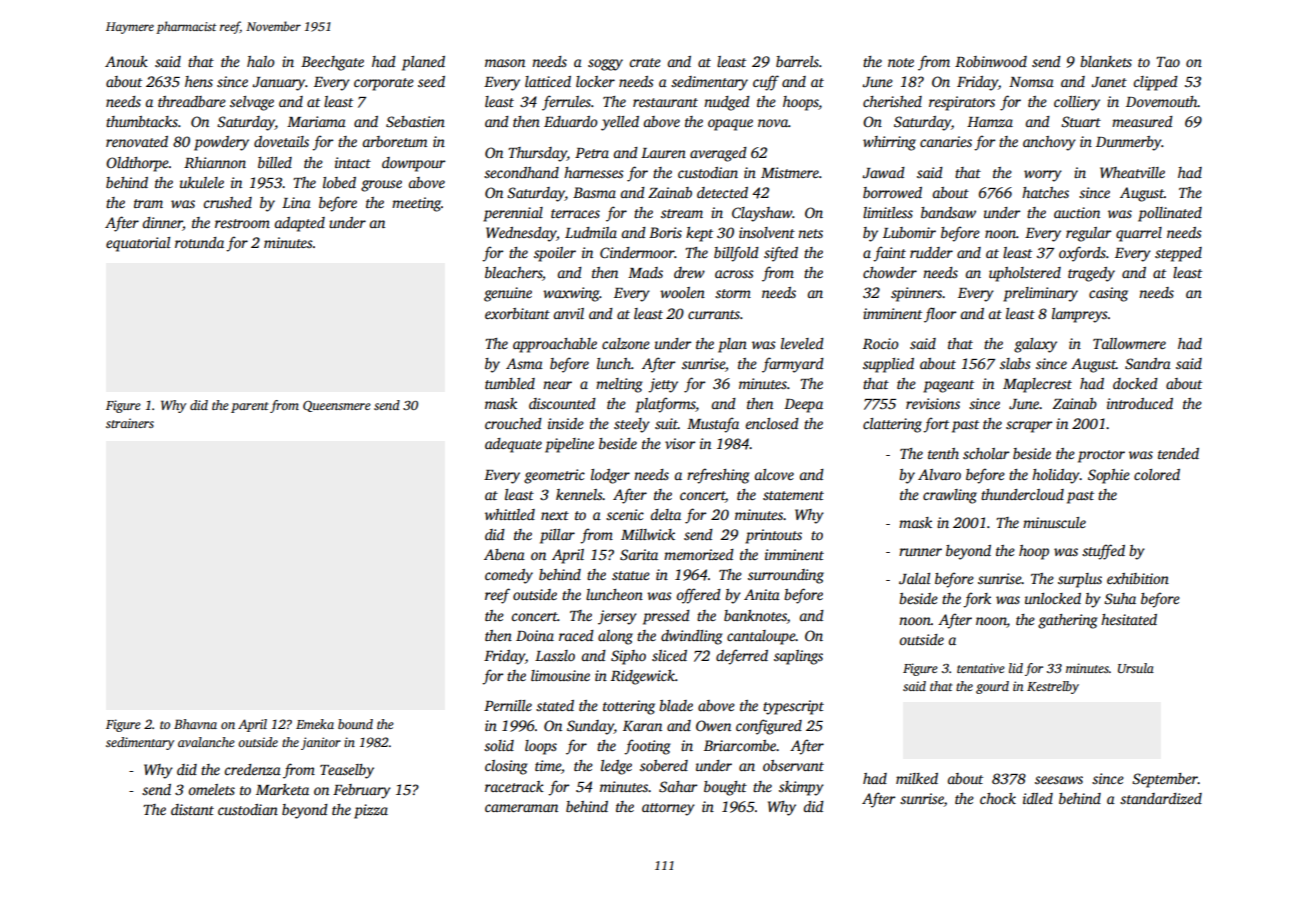 The height and width of the screenshot is (924, 1308). Describe the element at coordinates (1135, 383) in the screenshot. I see `docked` at that location.
